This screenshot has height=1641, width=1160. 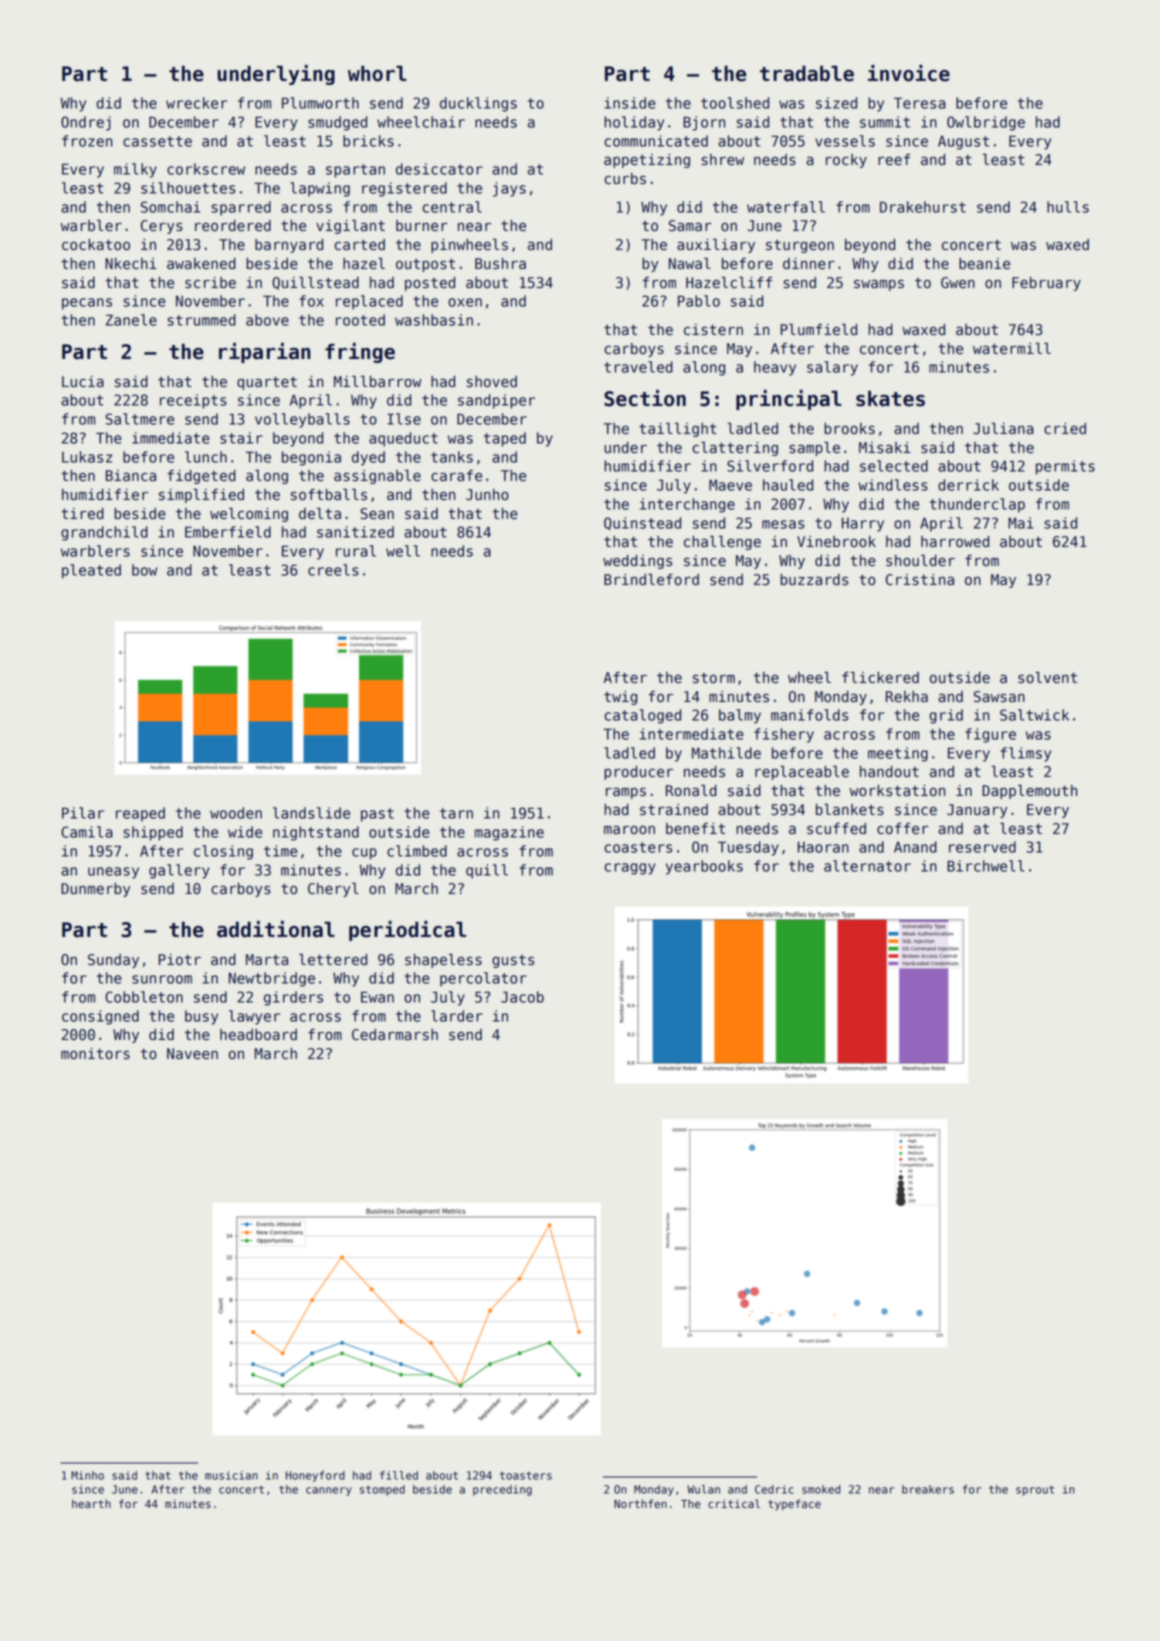 What do you see at coordinates (329, 1491) in the screenshot?
I see `cannery` at bounding box center [329, 1491].
